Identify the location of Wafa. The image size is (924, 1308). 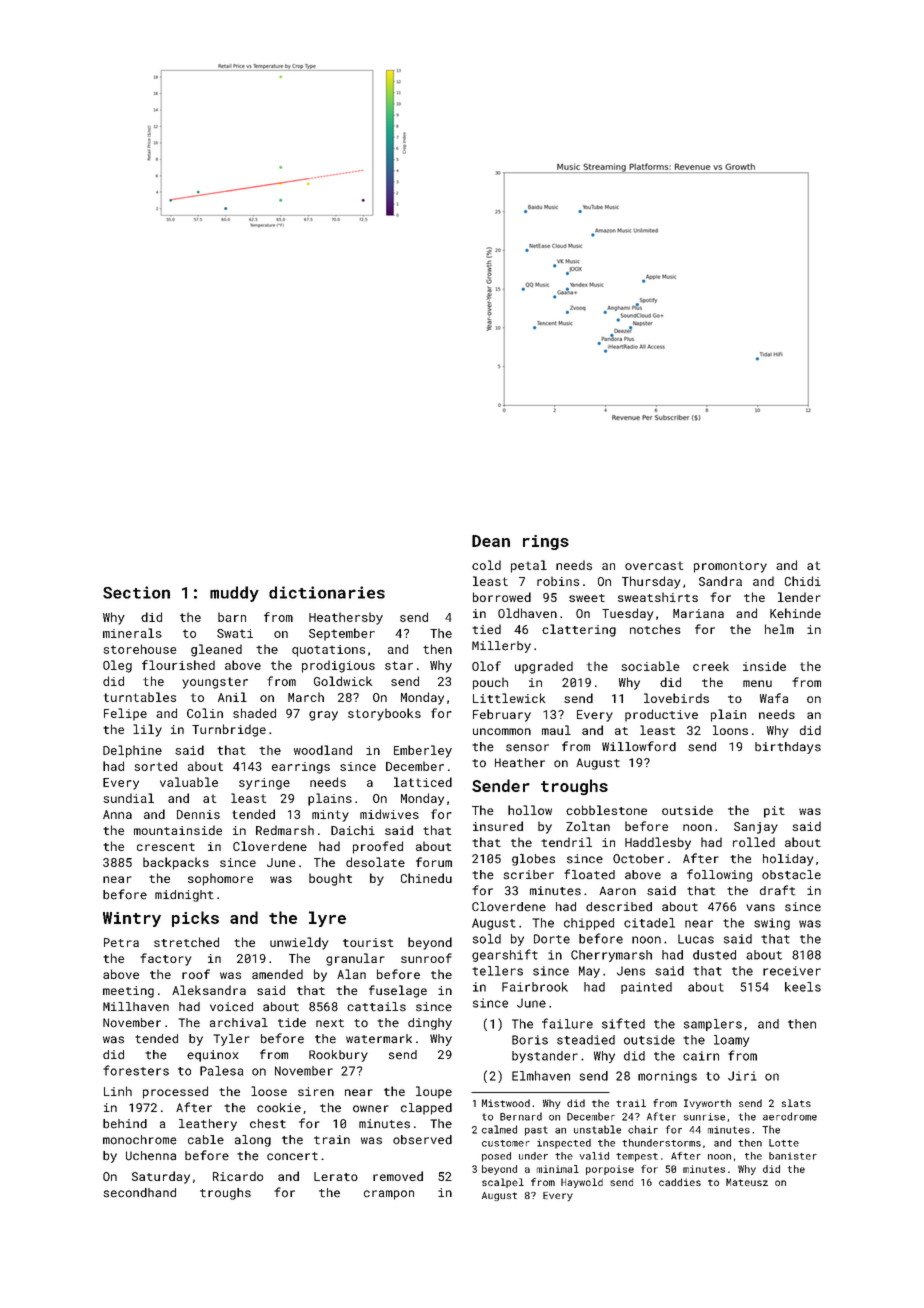
(774, 698).
